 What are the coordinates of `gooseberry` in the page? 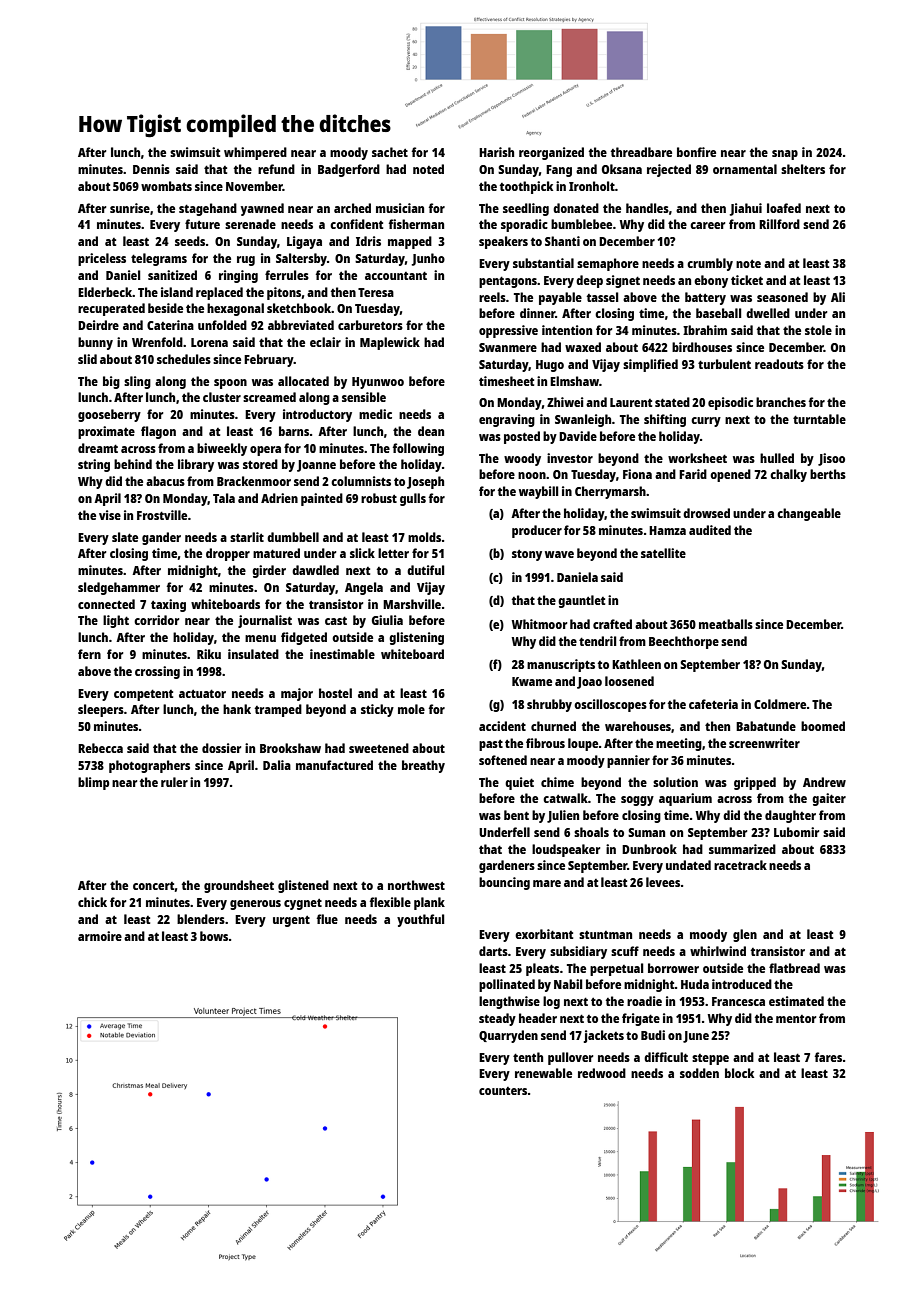 It's located at (109, 415).
